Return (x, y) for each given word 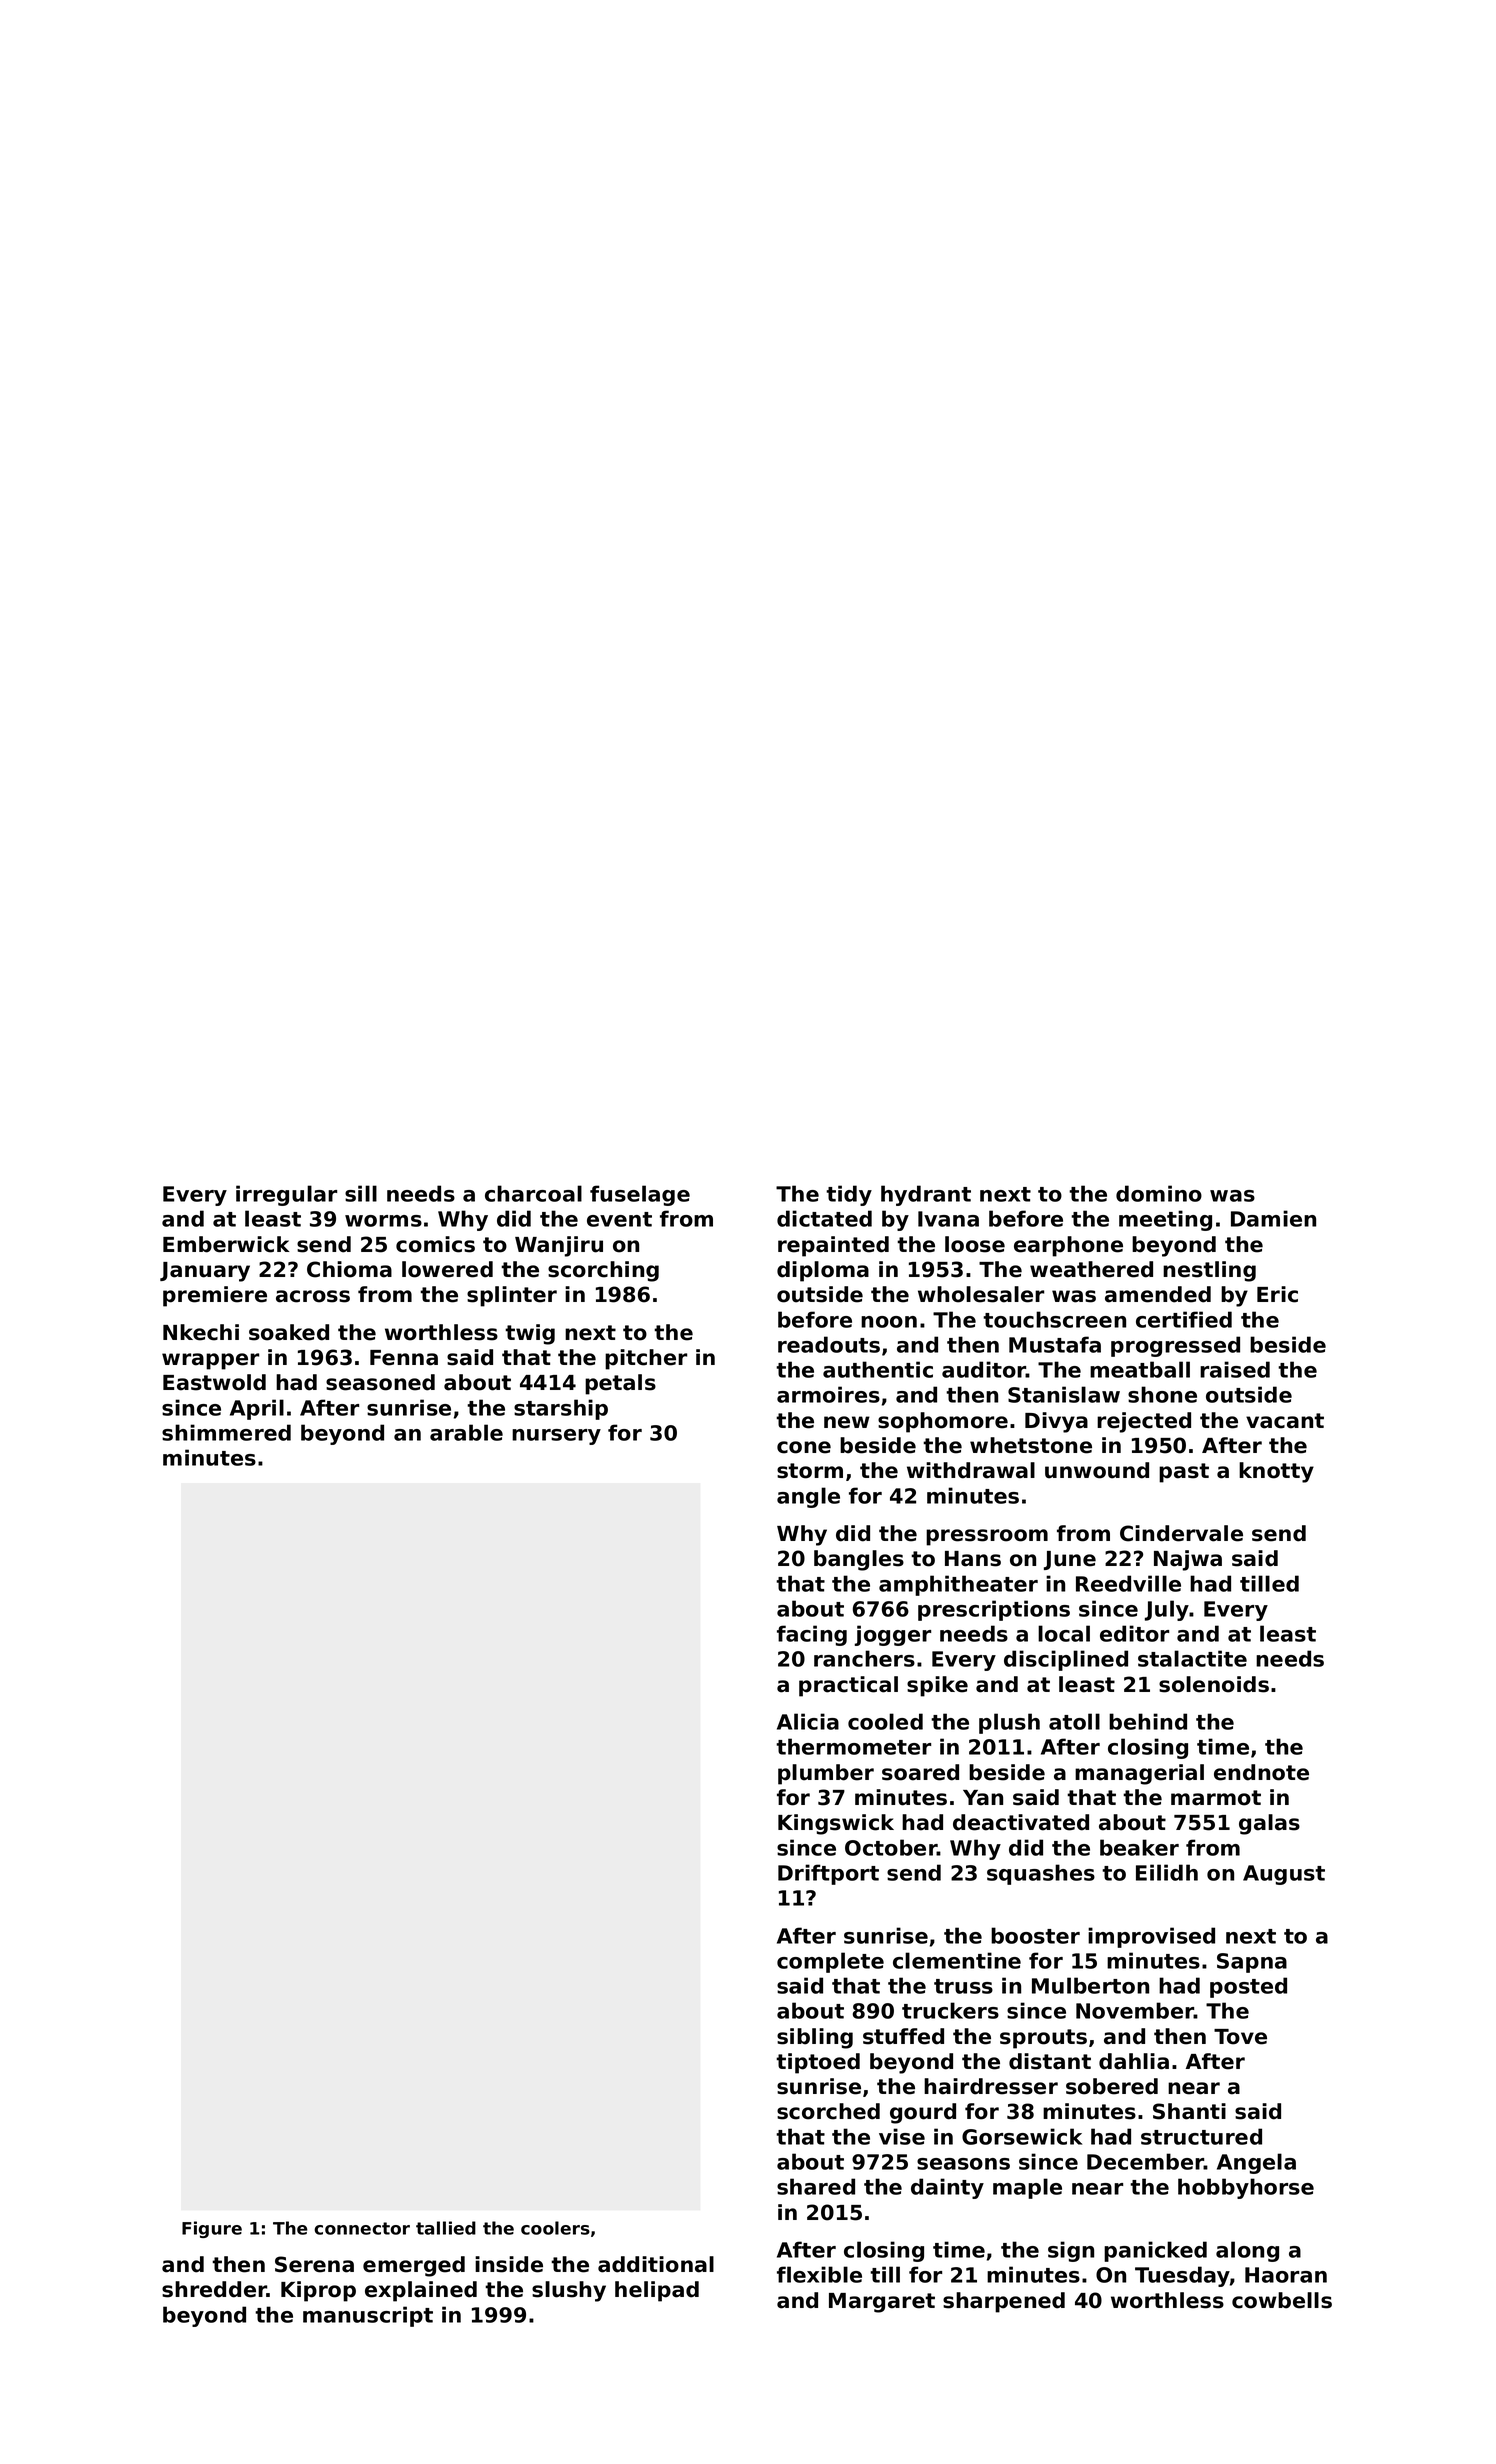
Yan (983, 1798)
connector (362, 2228)
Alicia (808, 1721)
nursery (556, 1437)
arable (466, 1432)
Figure (212, 2229)
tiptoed (818, 2063)
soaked (289, 1332)
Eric (1277, 1294)
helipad (657, 2291)
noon (889, 1322)
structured (1201, 2136)
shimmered (226, 1432)
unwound (1097, 1470)
